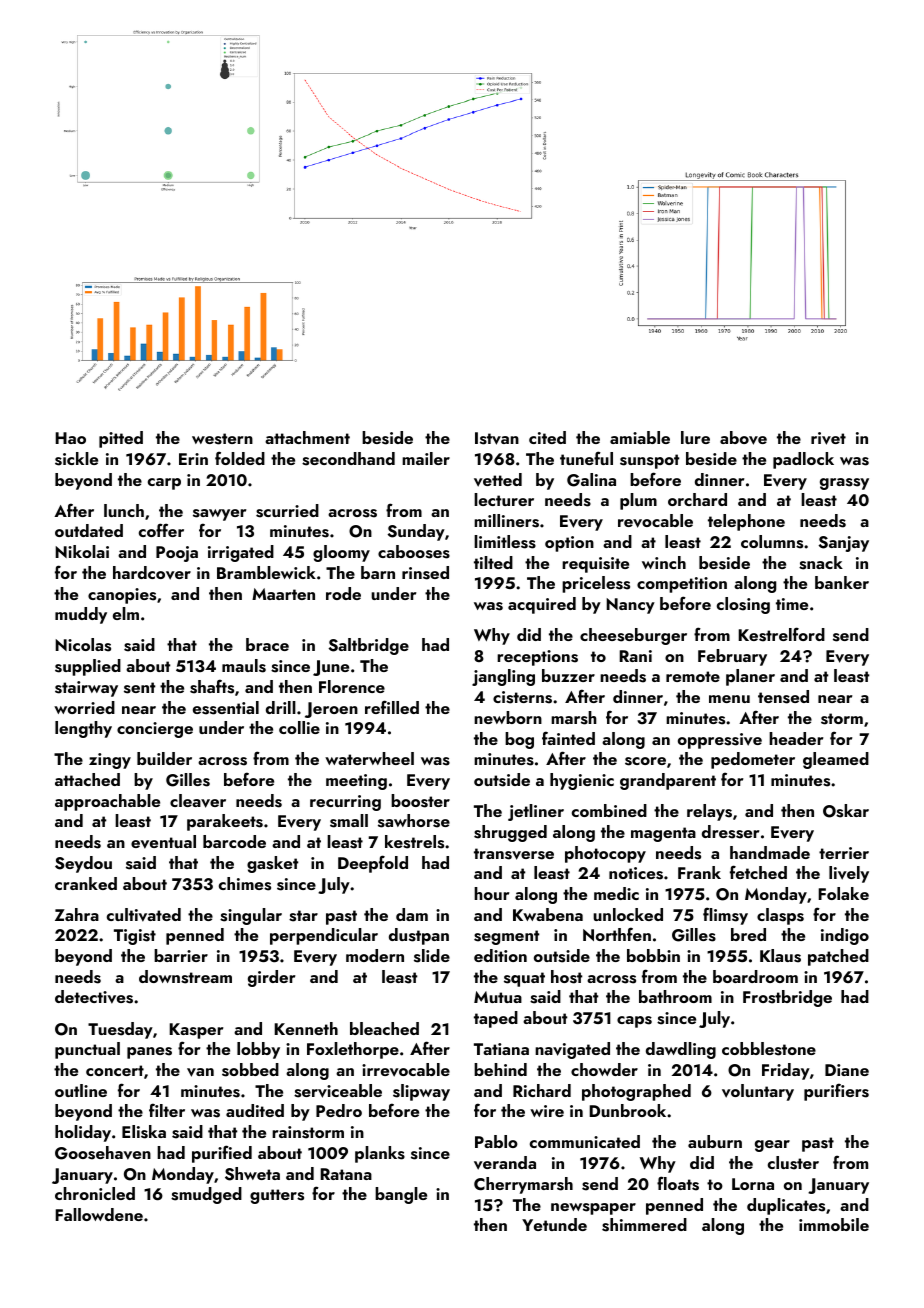  I want to click on booster, so click(420, 801).
